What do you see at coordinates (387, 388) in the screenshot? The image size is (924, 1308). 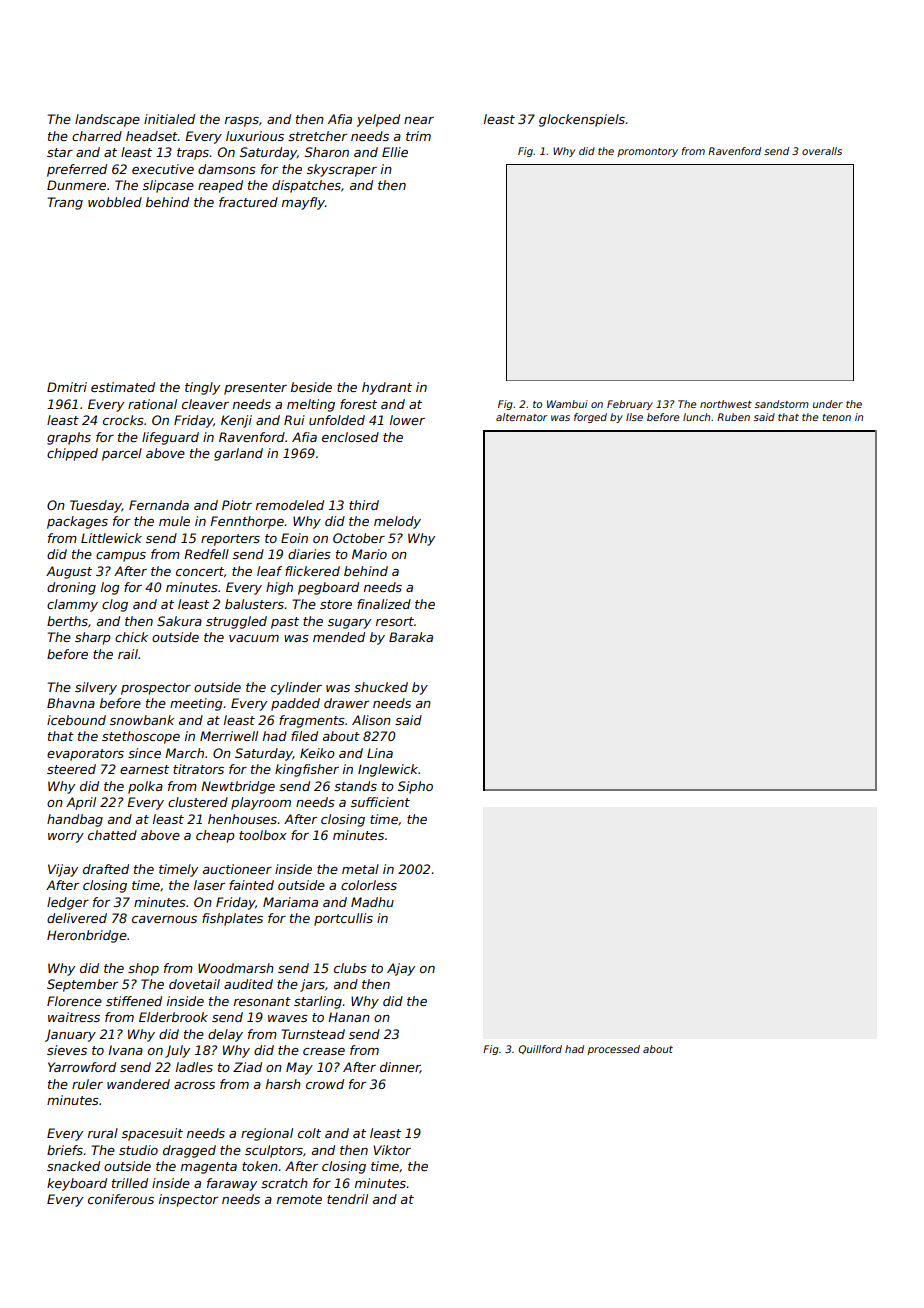 I see `hydrant` at bounding box center [387, 388].
